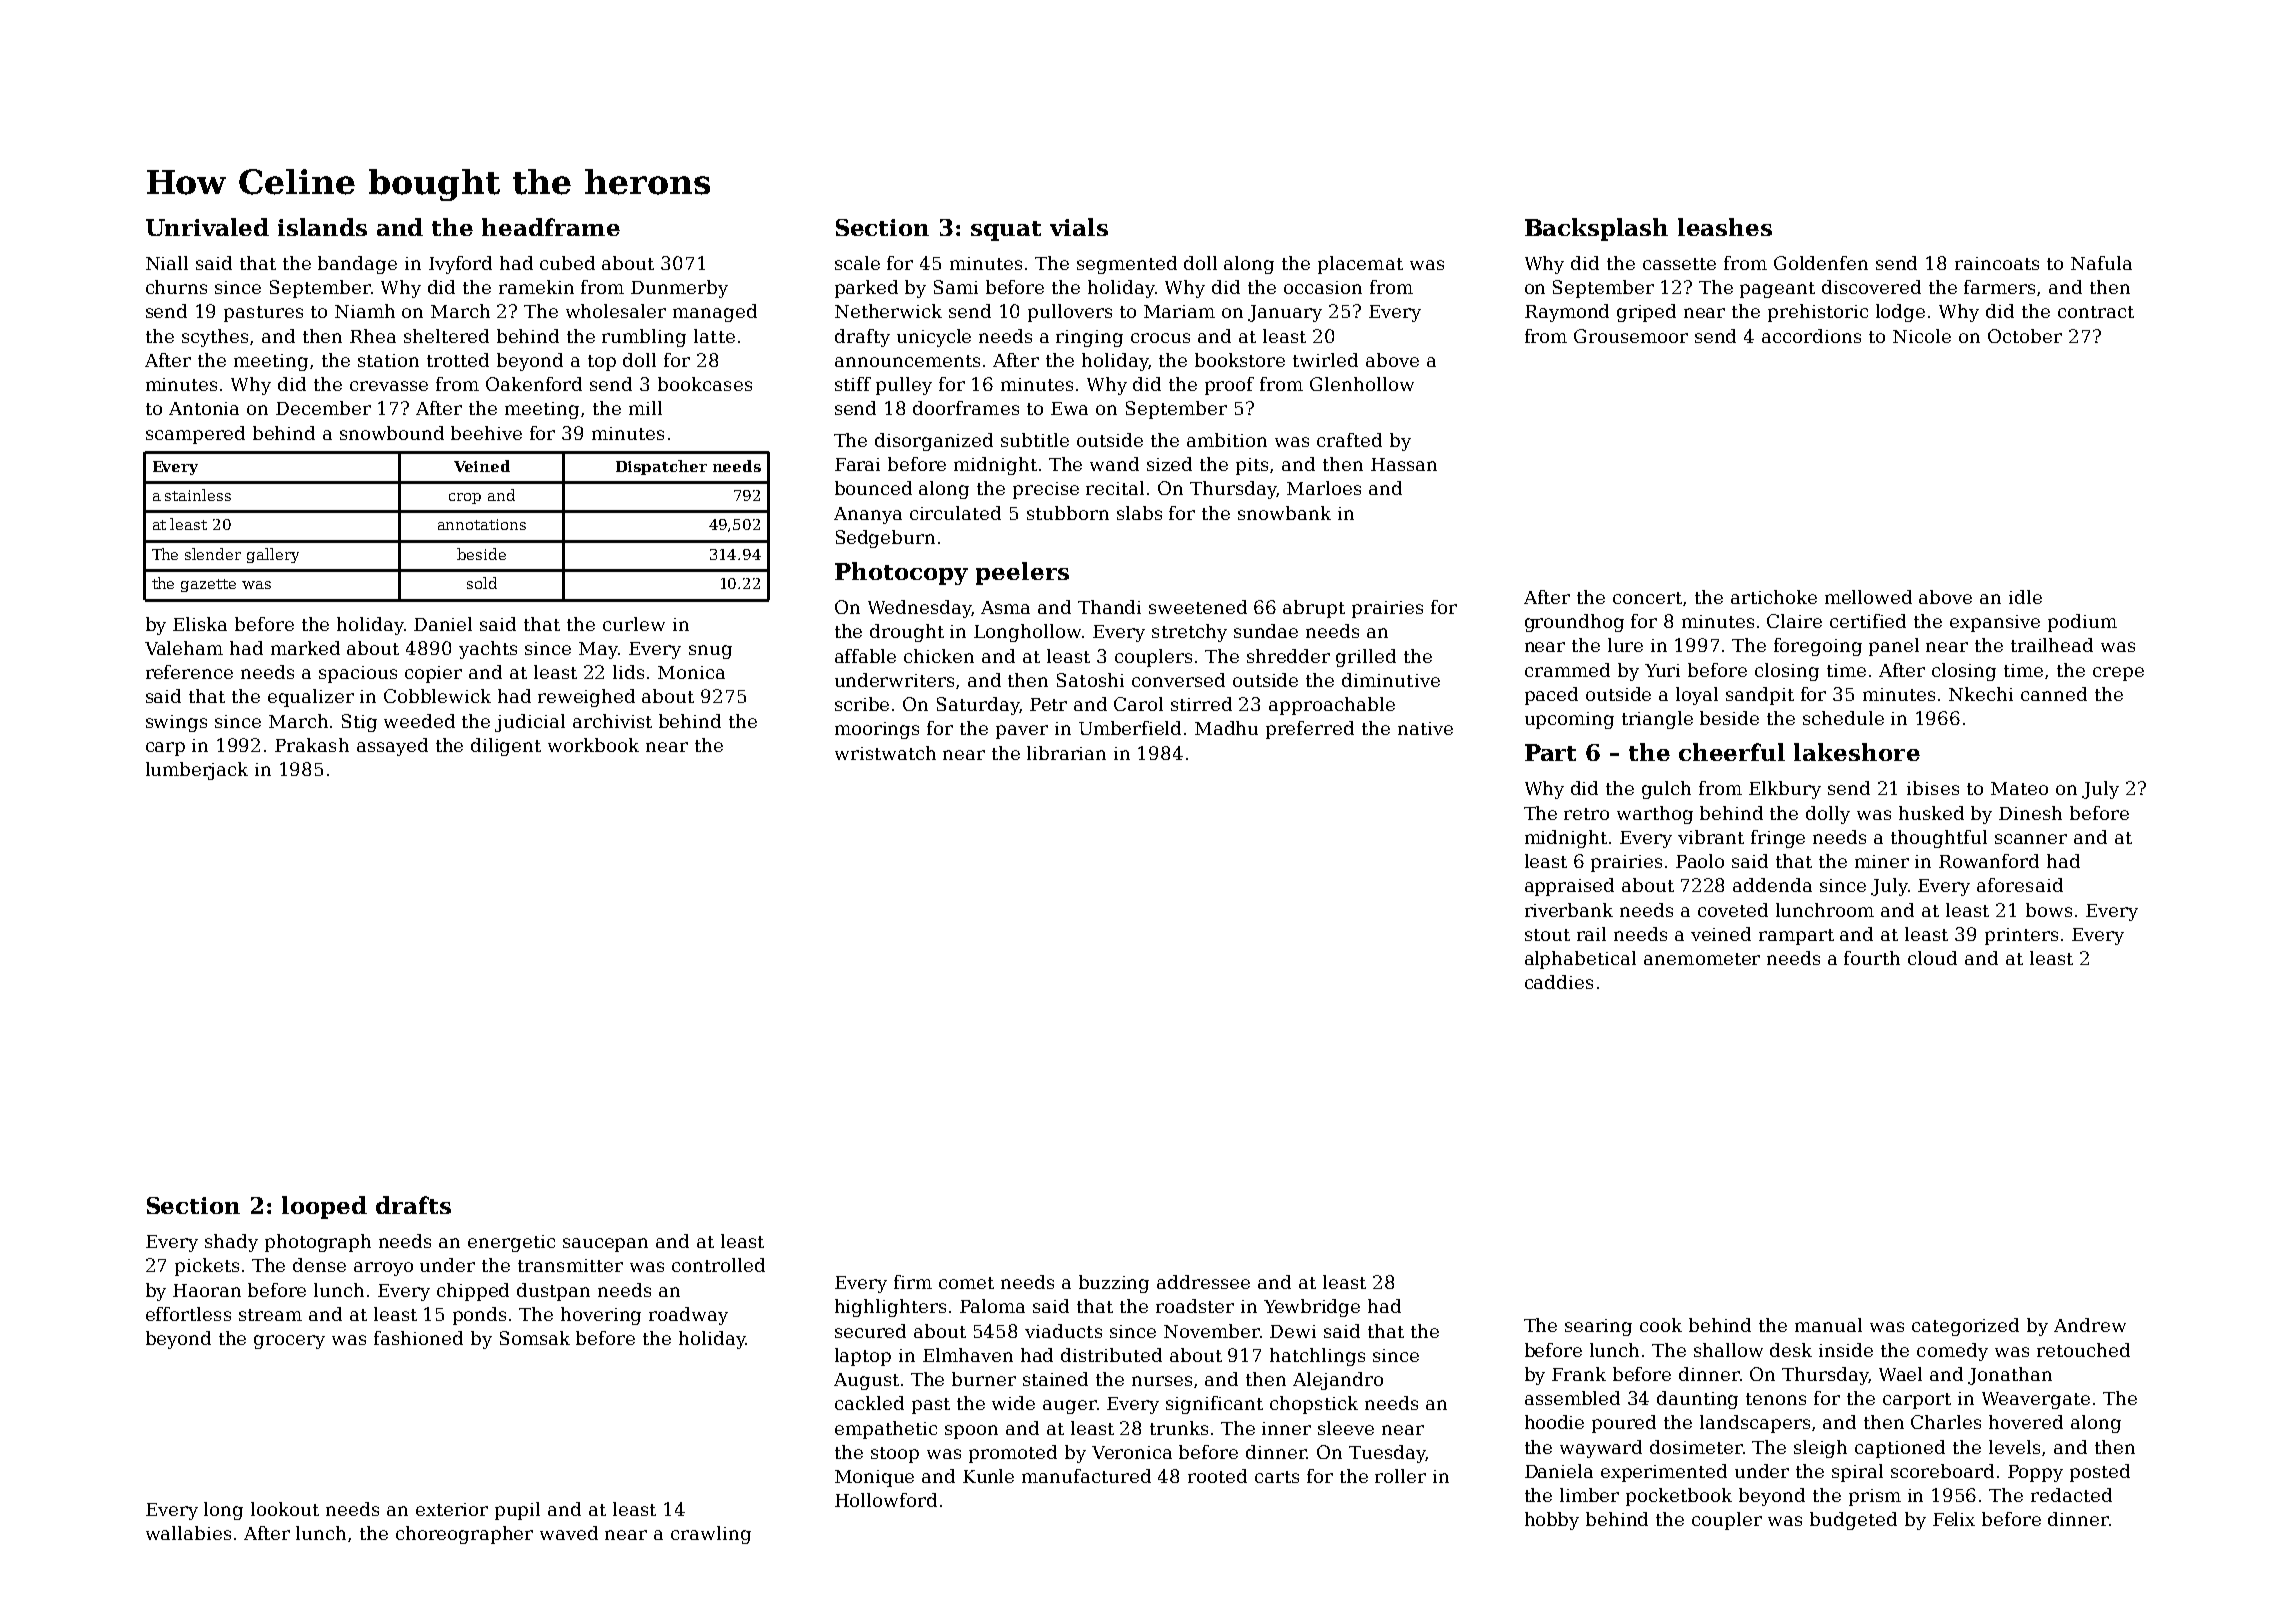 The width and height of the screenshot is (2292, 1620). Describe the element at coordinates (392, 747) in the screenshot. I see `assayed` at that location.
